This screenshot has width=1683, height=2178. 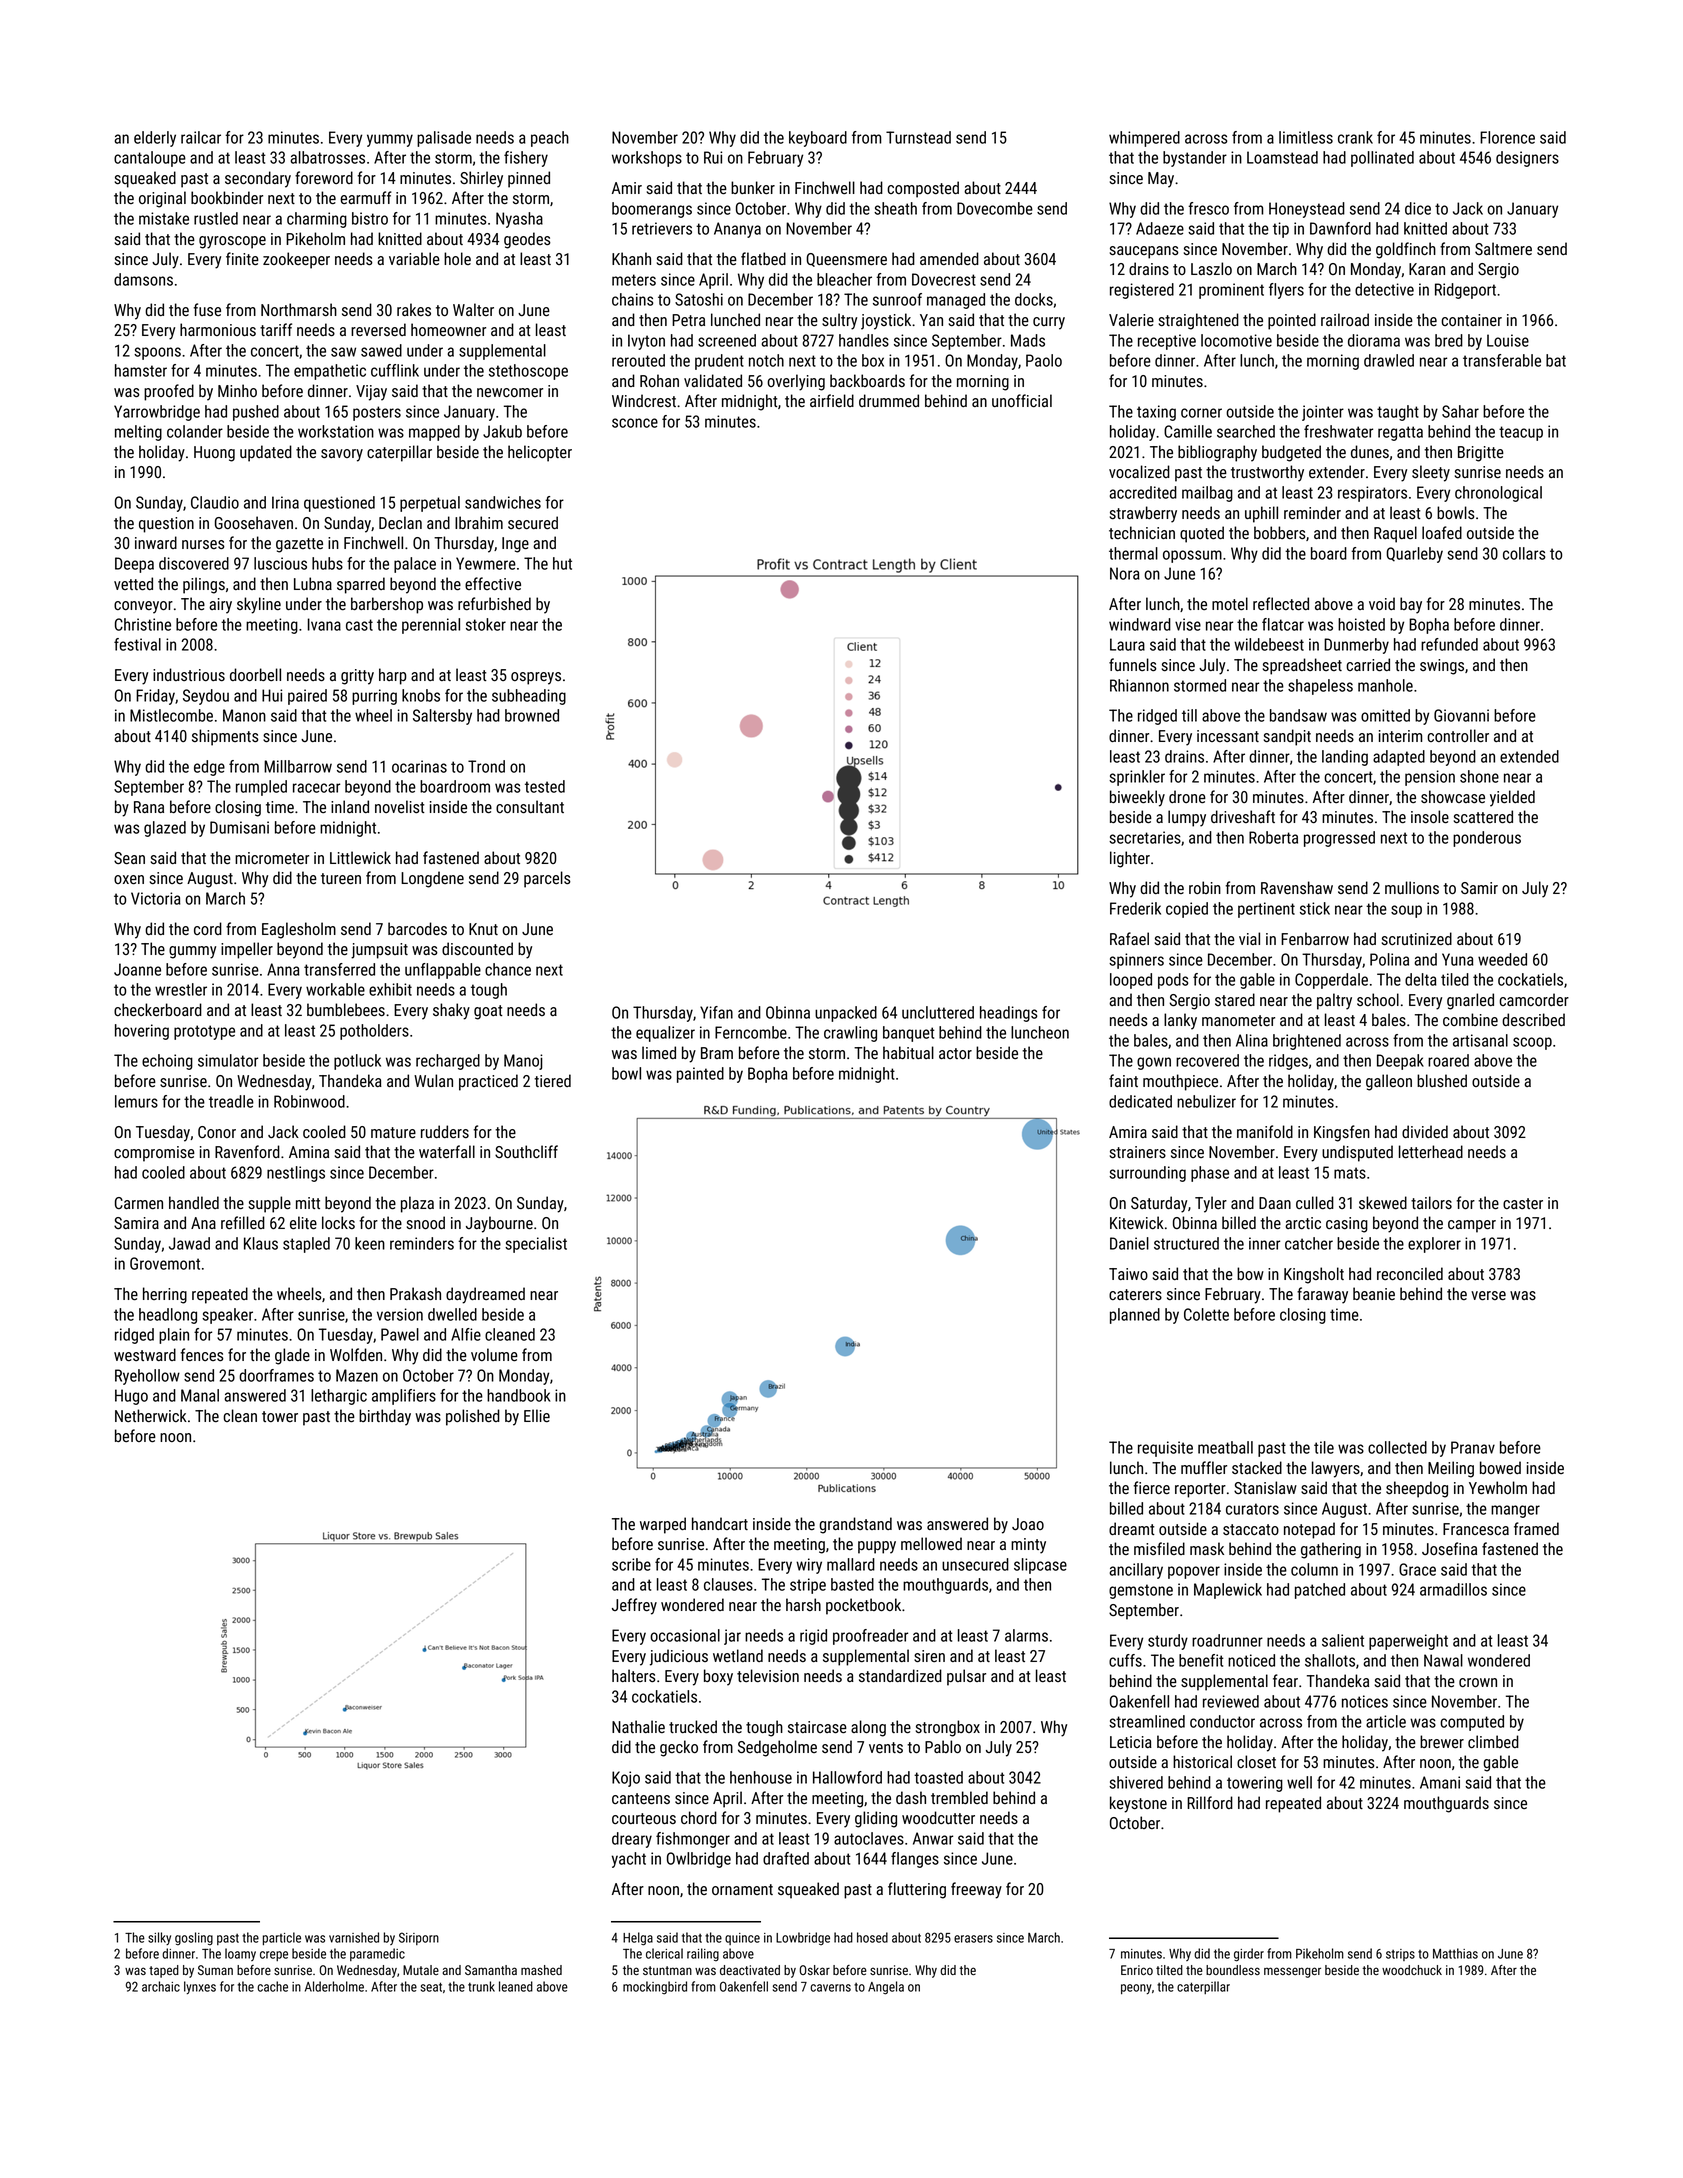 I want to click on closet, so click(x=1256, y=1761).
